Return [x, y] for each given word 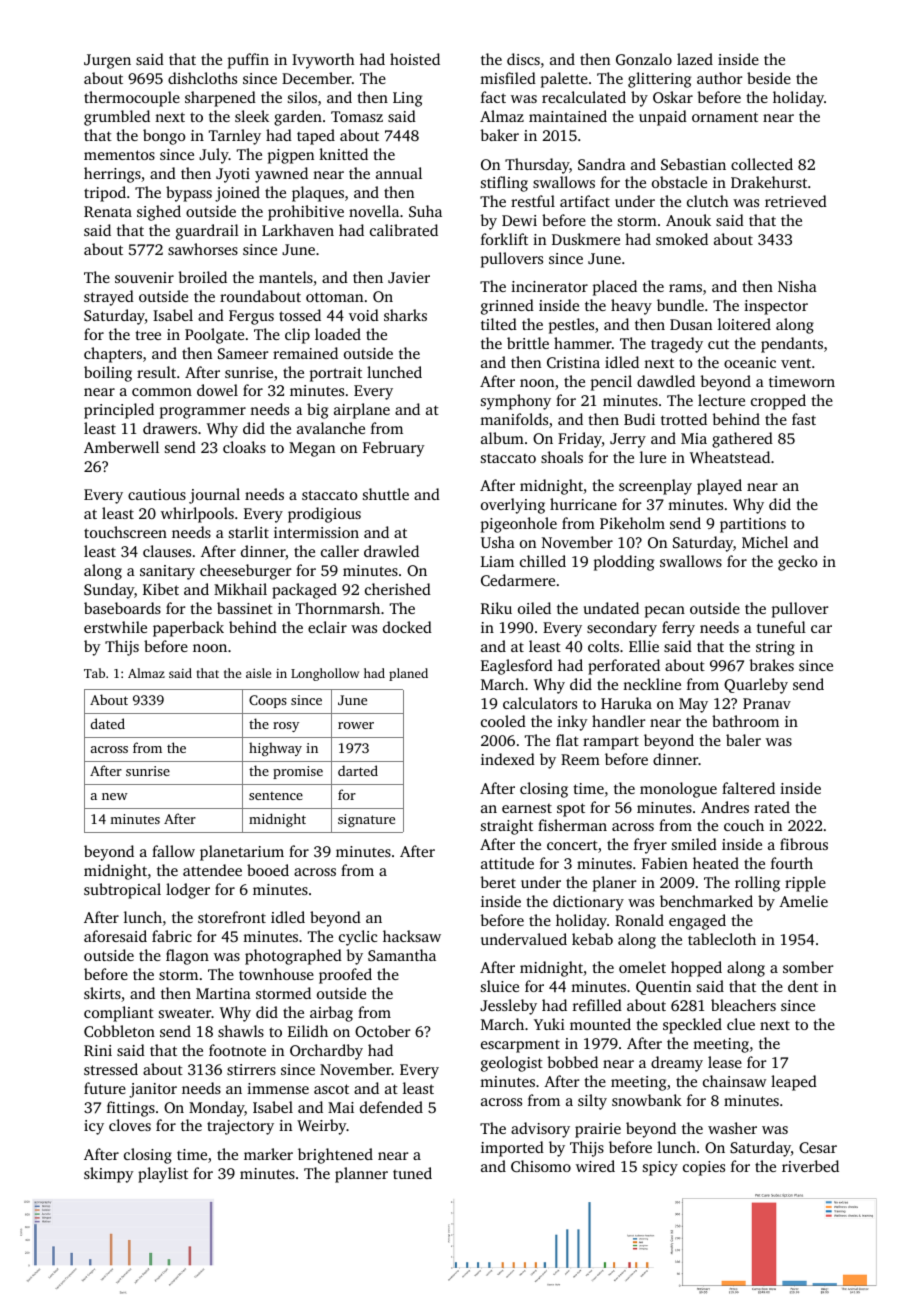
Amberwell [121, 447]
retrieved [796, 201]
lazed [695, 59]
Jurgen [107, 61]
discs [523, 59]
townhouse [276, 974]
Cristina [573, 362]
